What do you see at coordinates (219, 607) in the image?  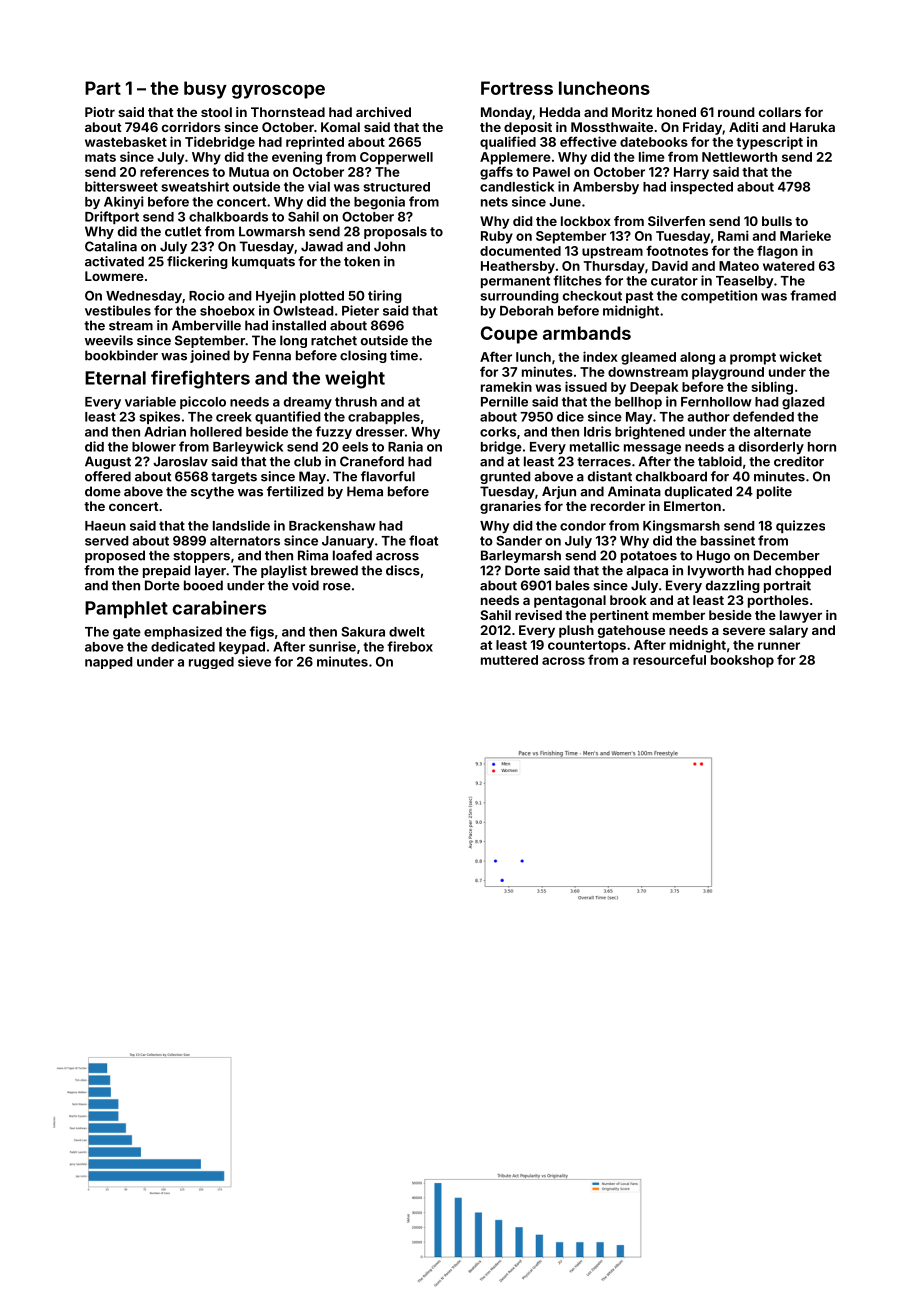 I see `carabiners` at bounding box center [219, 607].
